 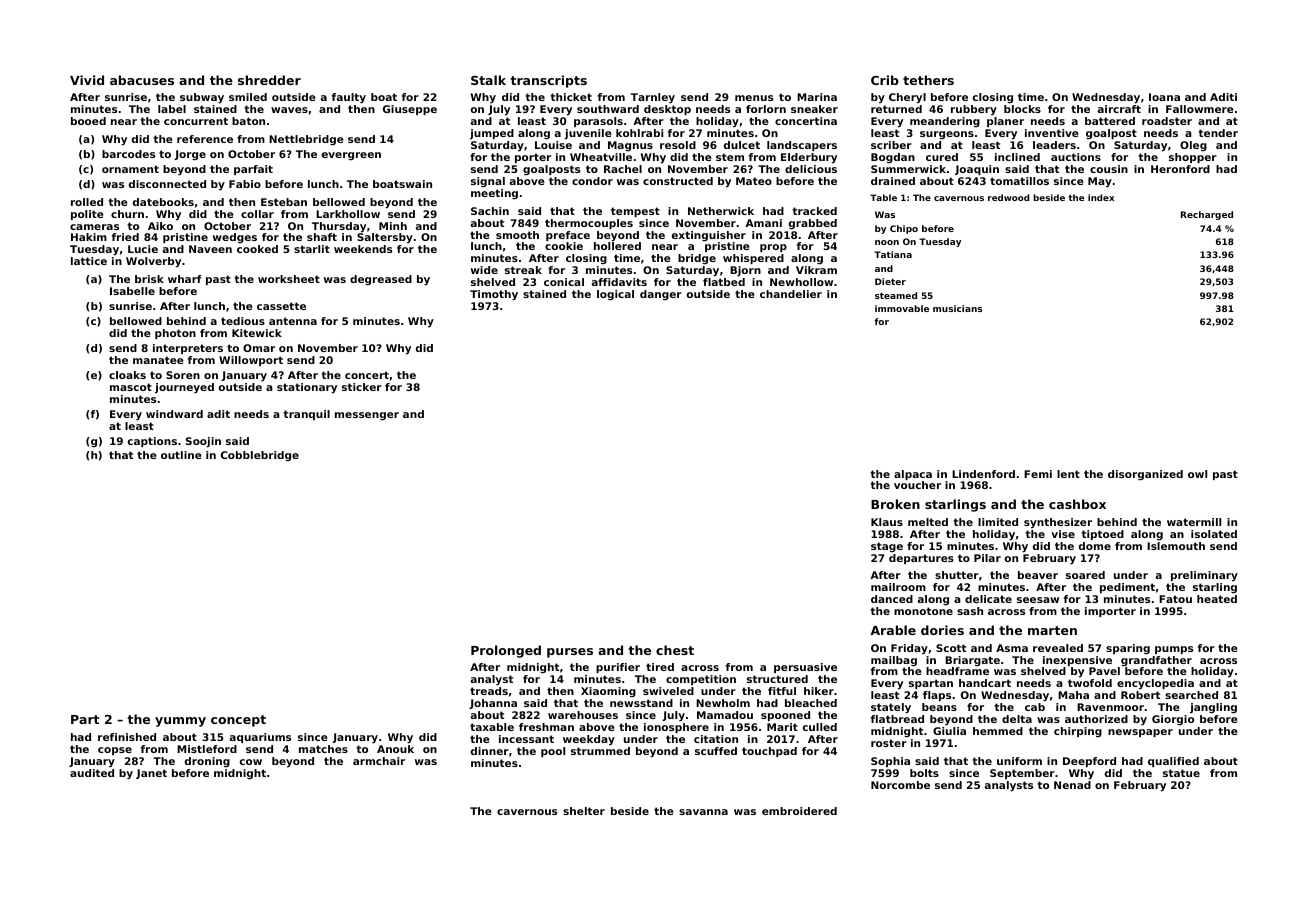 I want to click on purses, so click(x=570, y=653).
